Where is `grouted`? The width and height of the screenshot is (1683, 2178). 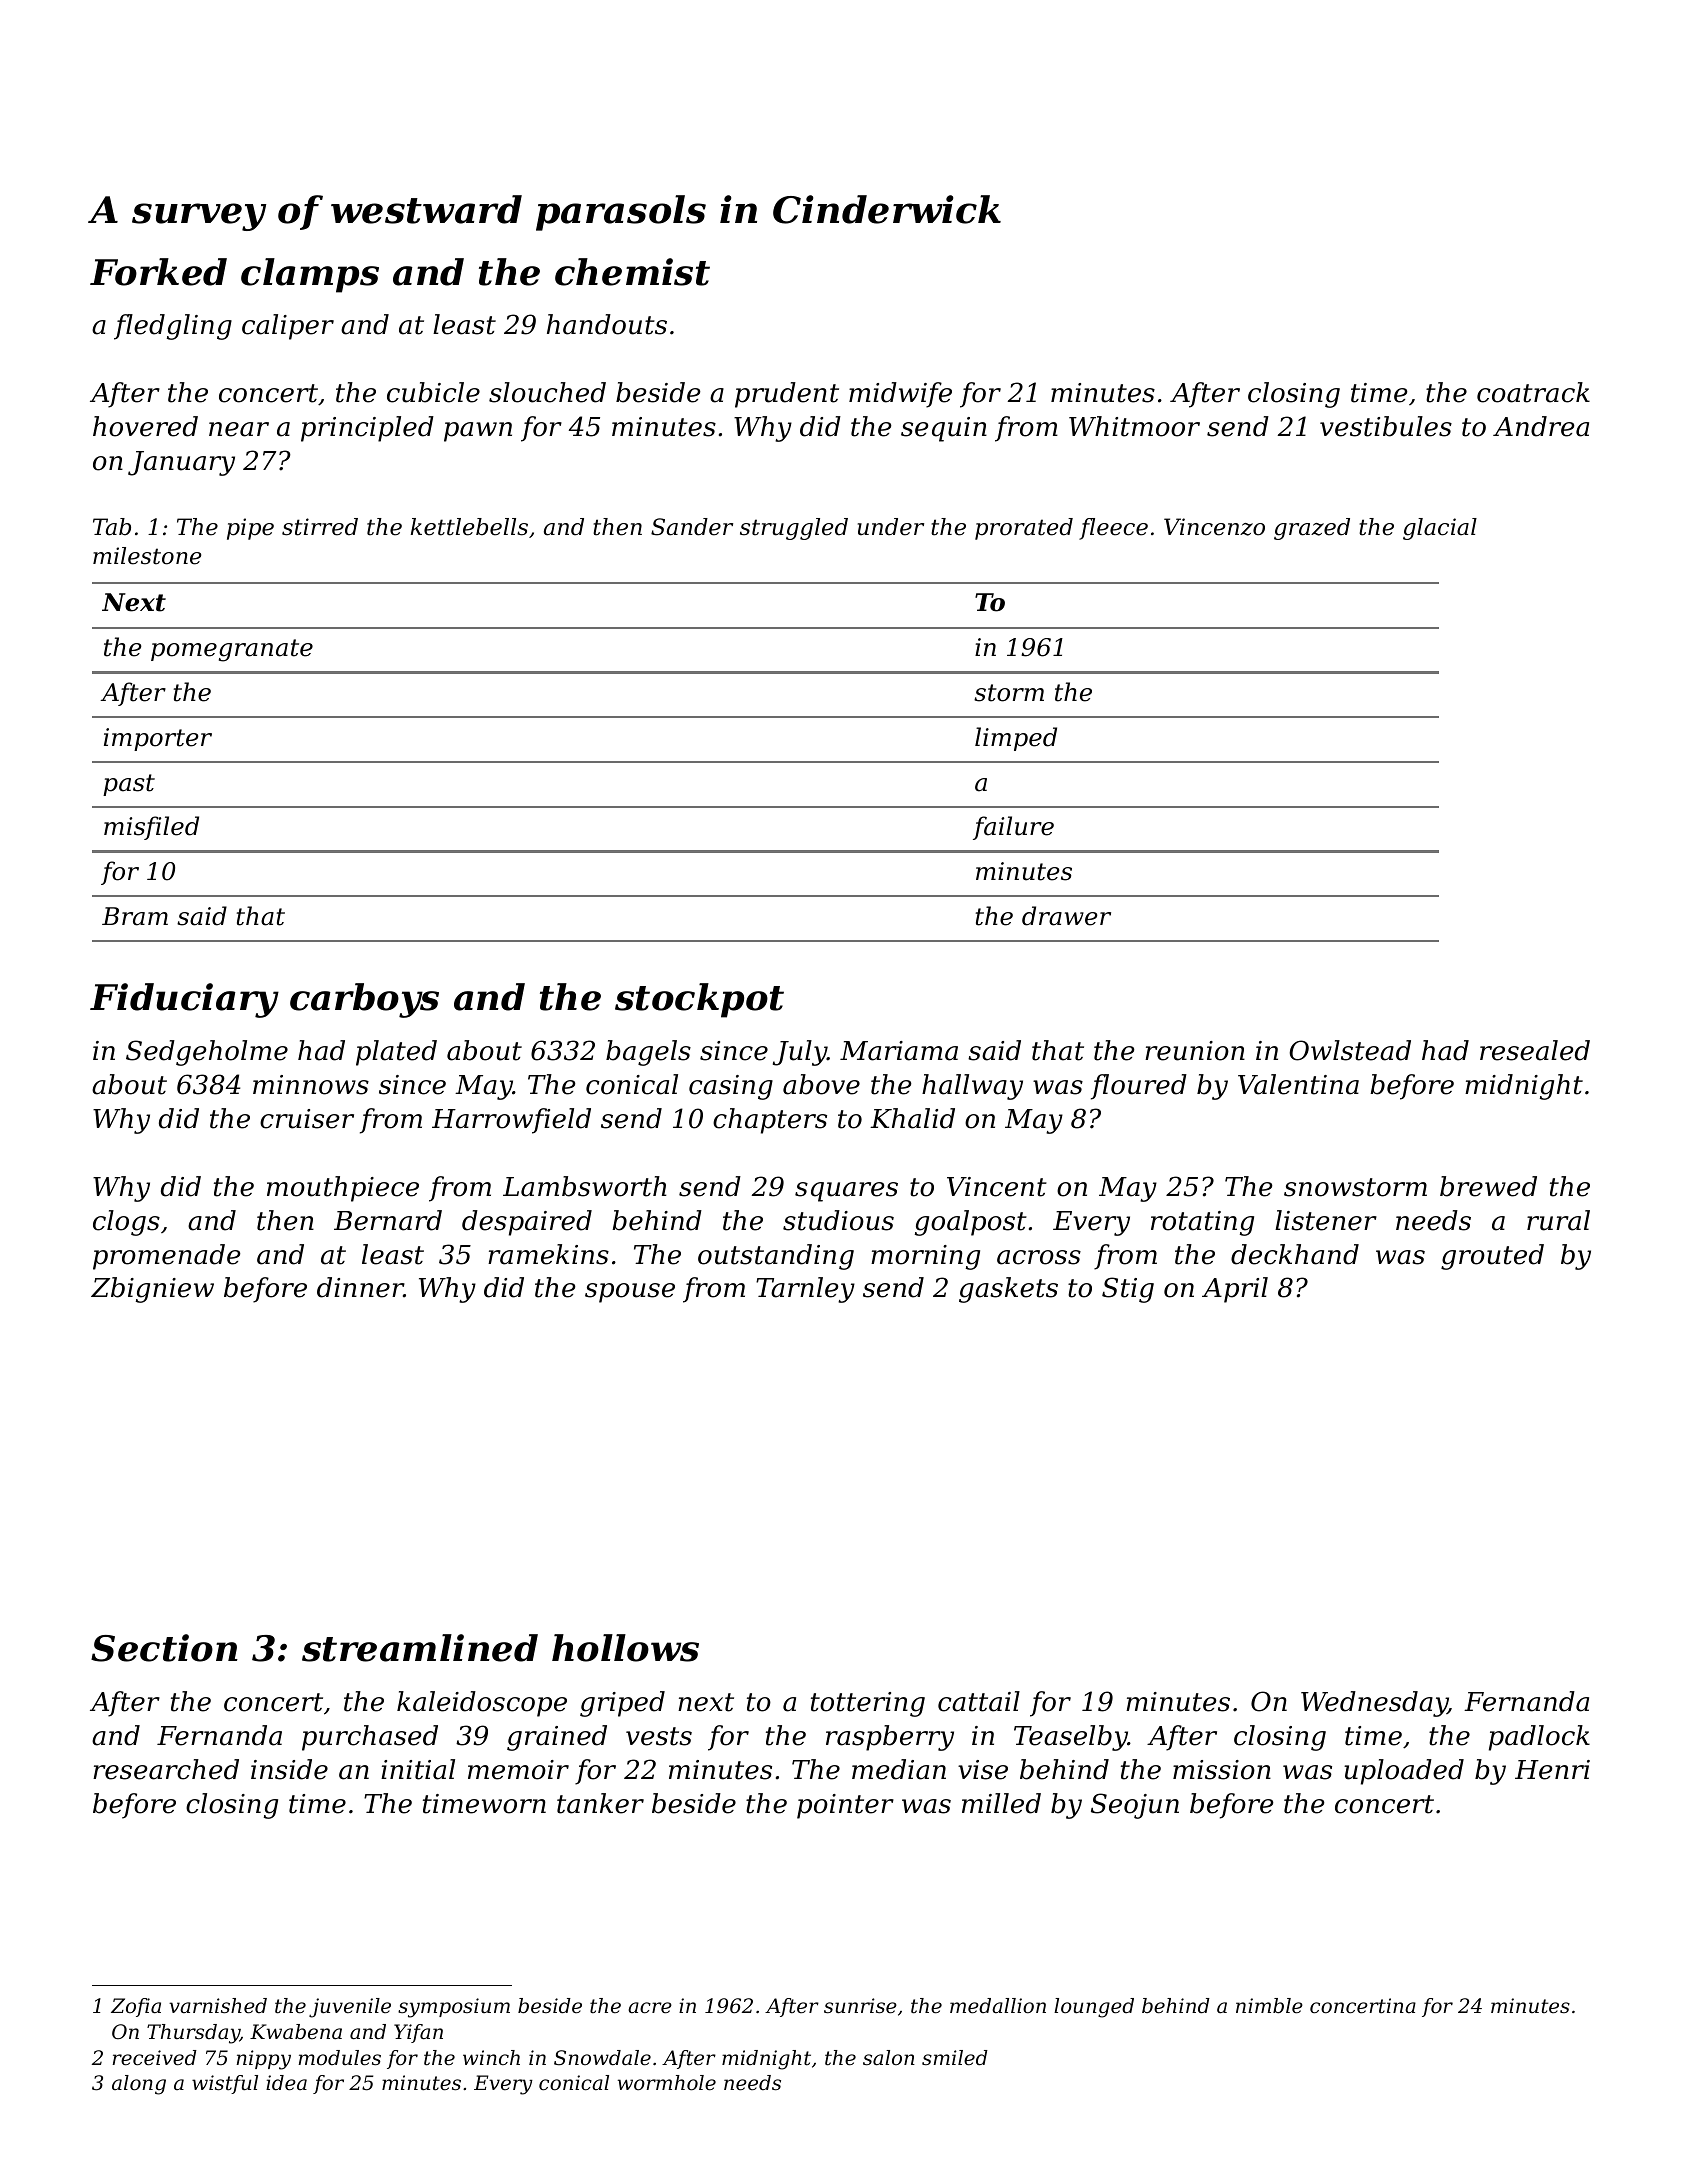
grouted is located at coordinates (1492, 1257).
